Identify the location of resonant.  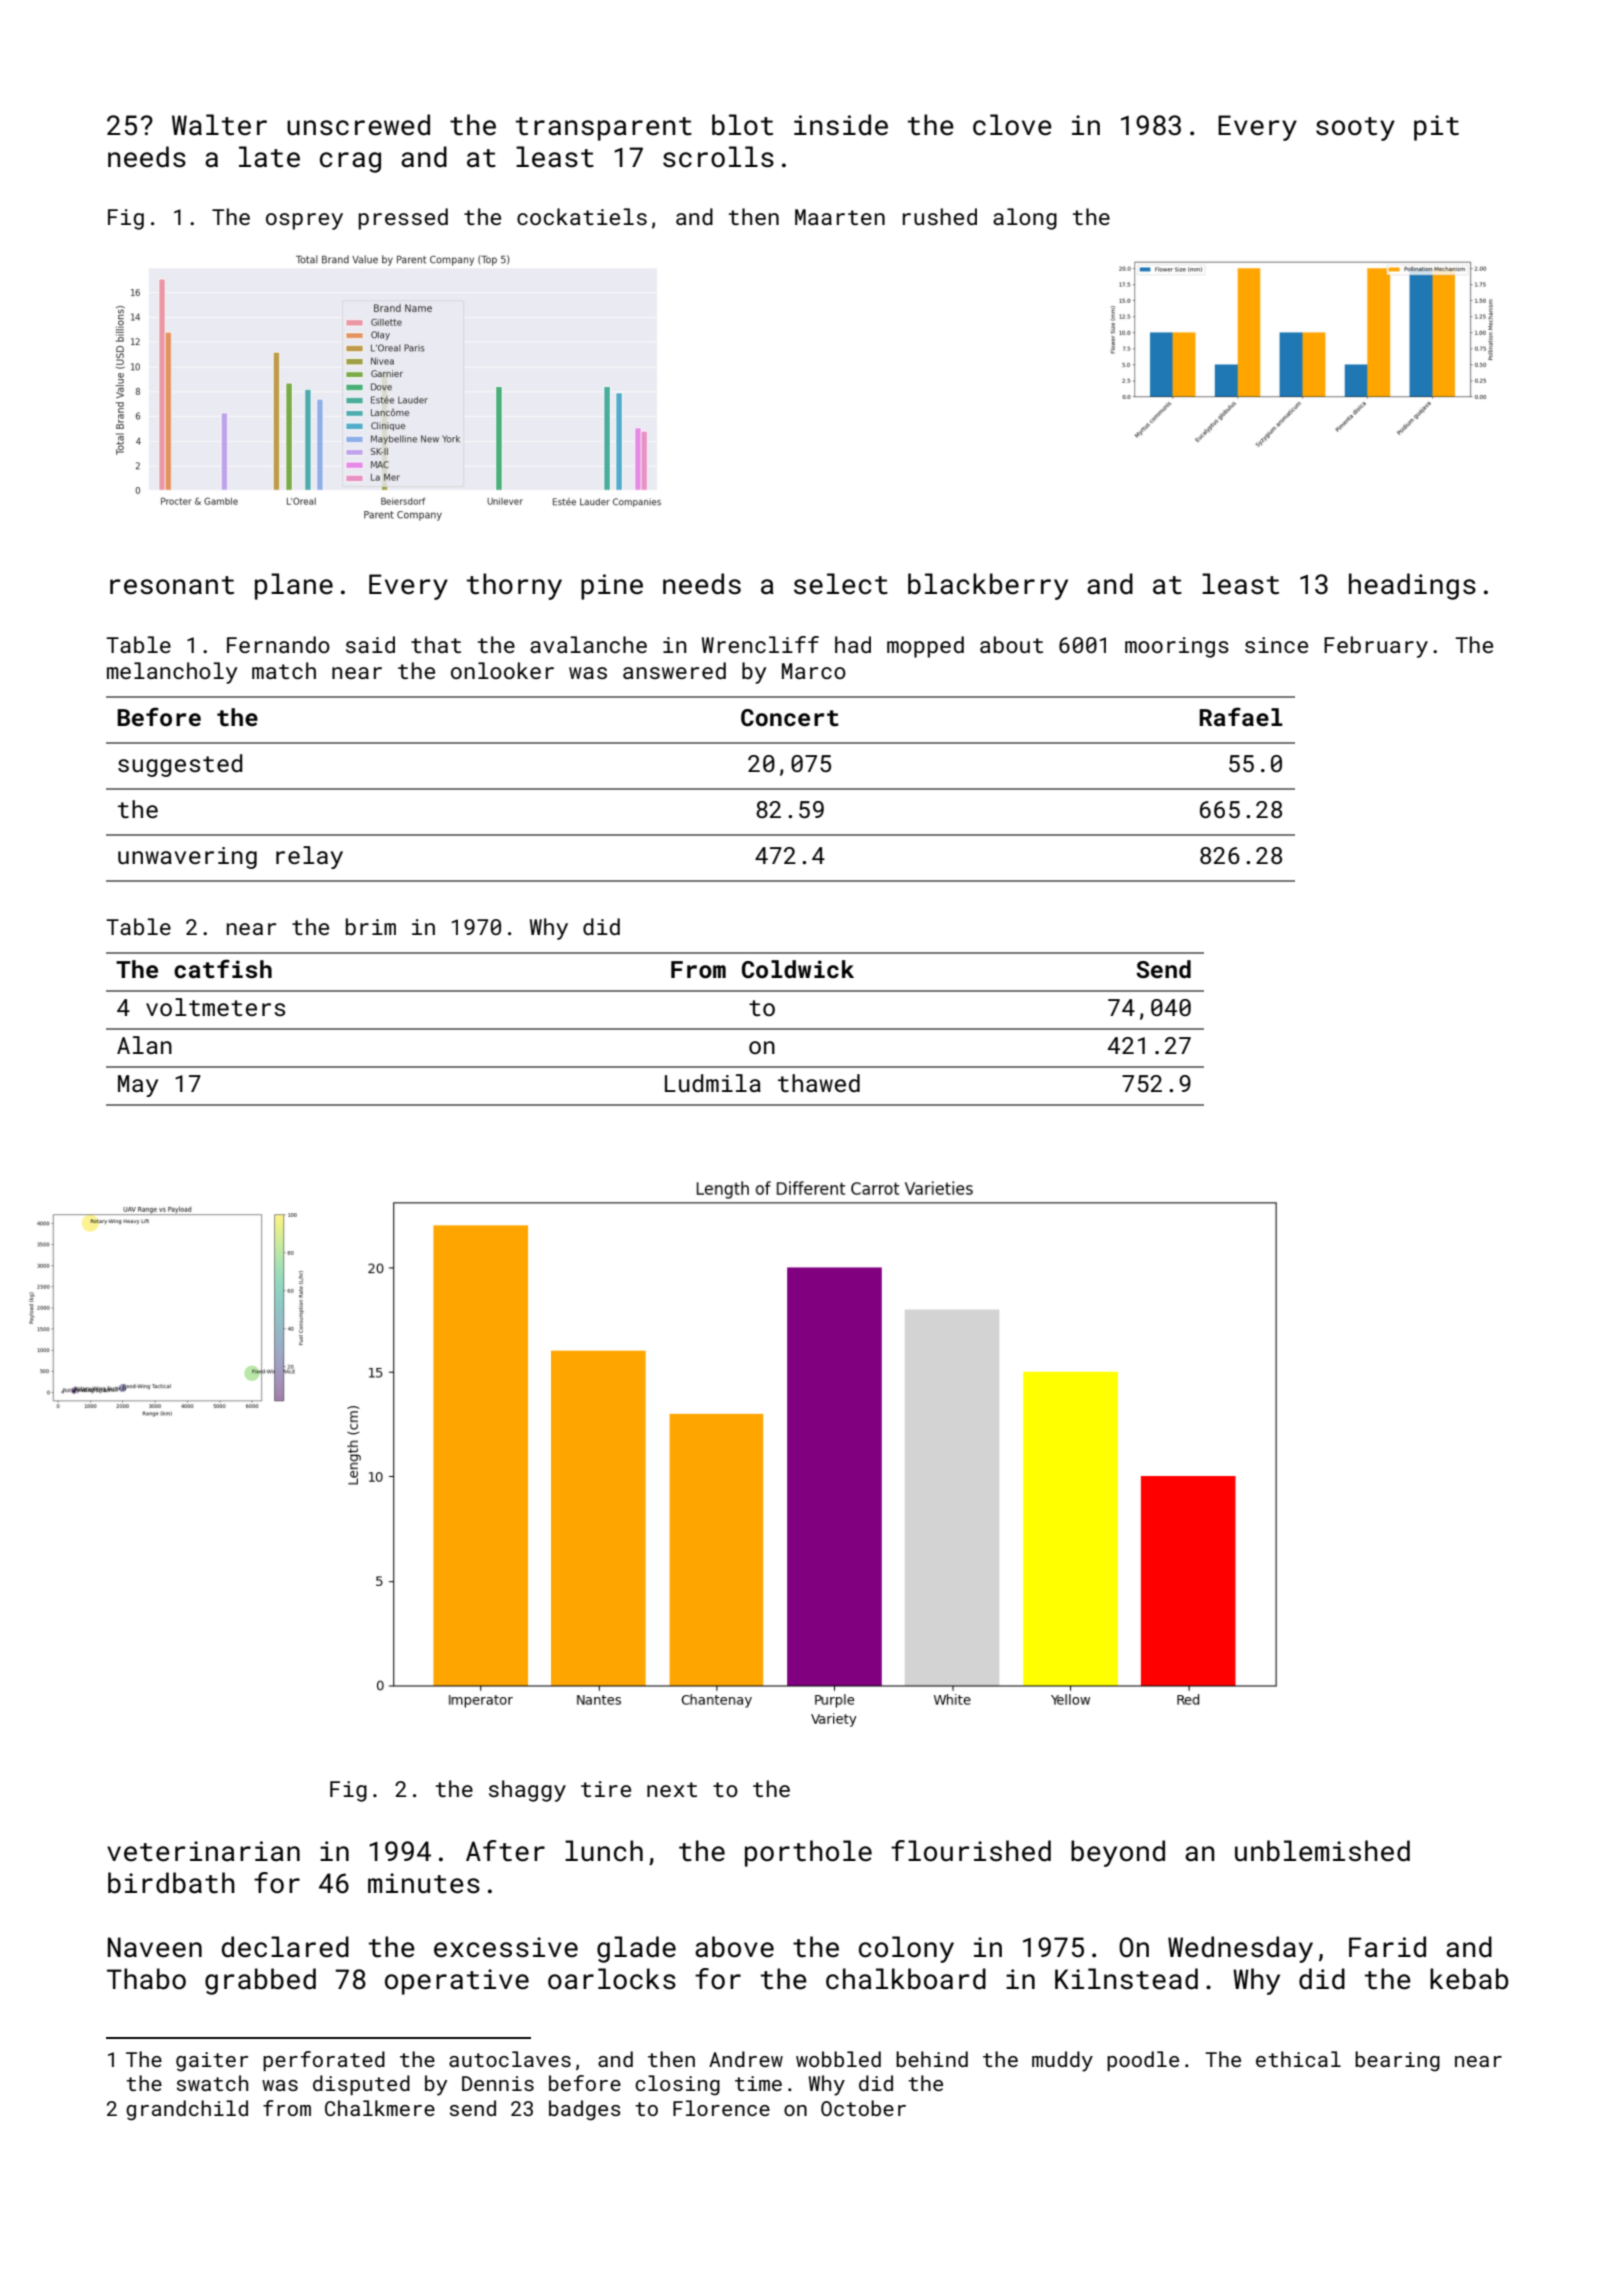
(172, 585).
